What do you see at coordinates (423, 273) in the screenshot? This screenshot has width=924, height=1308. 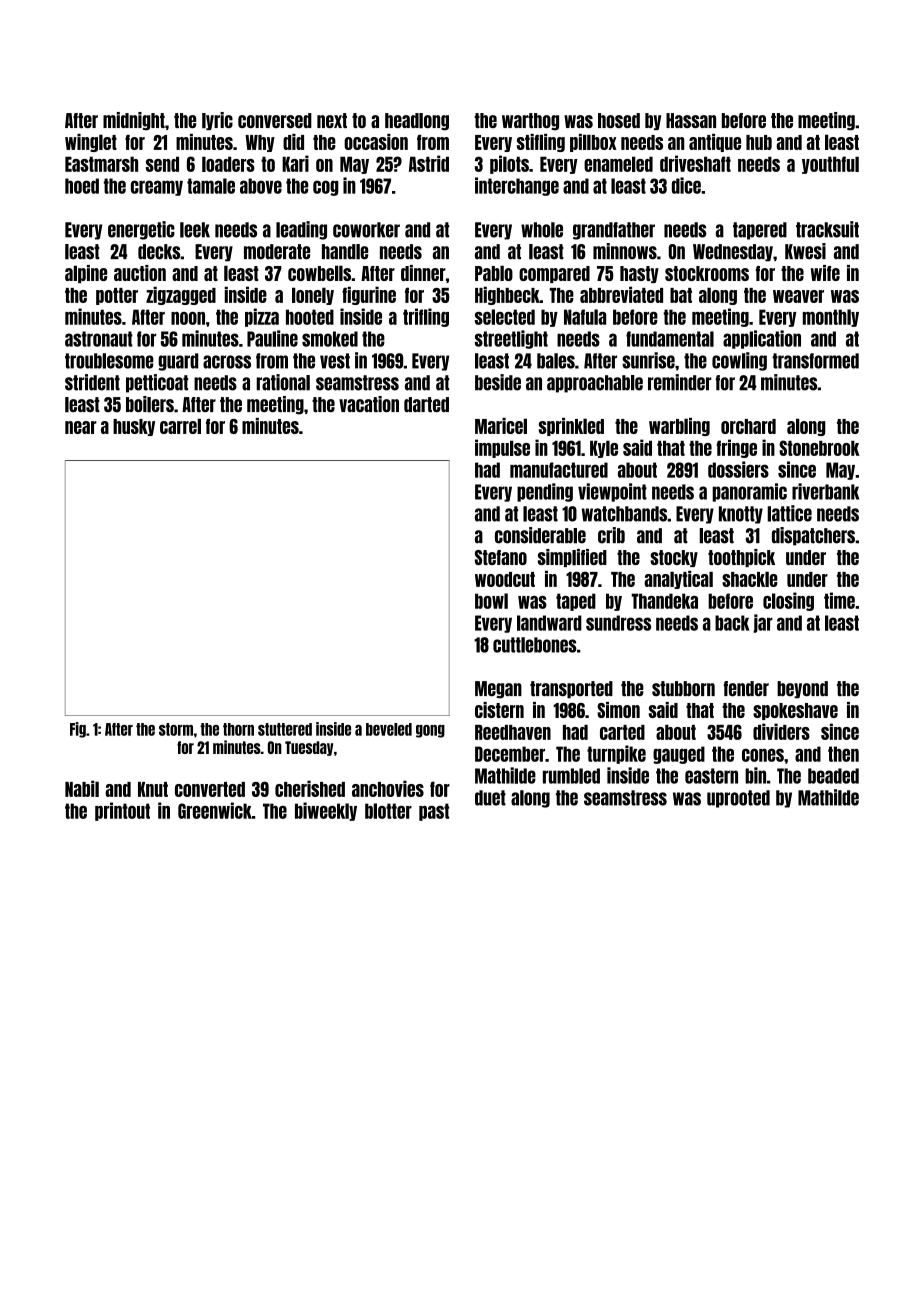 I see `dinner` at bounding box center [423, 273].
